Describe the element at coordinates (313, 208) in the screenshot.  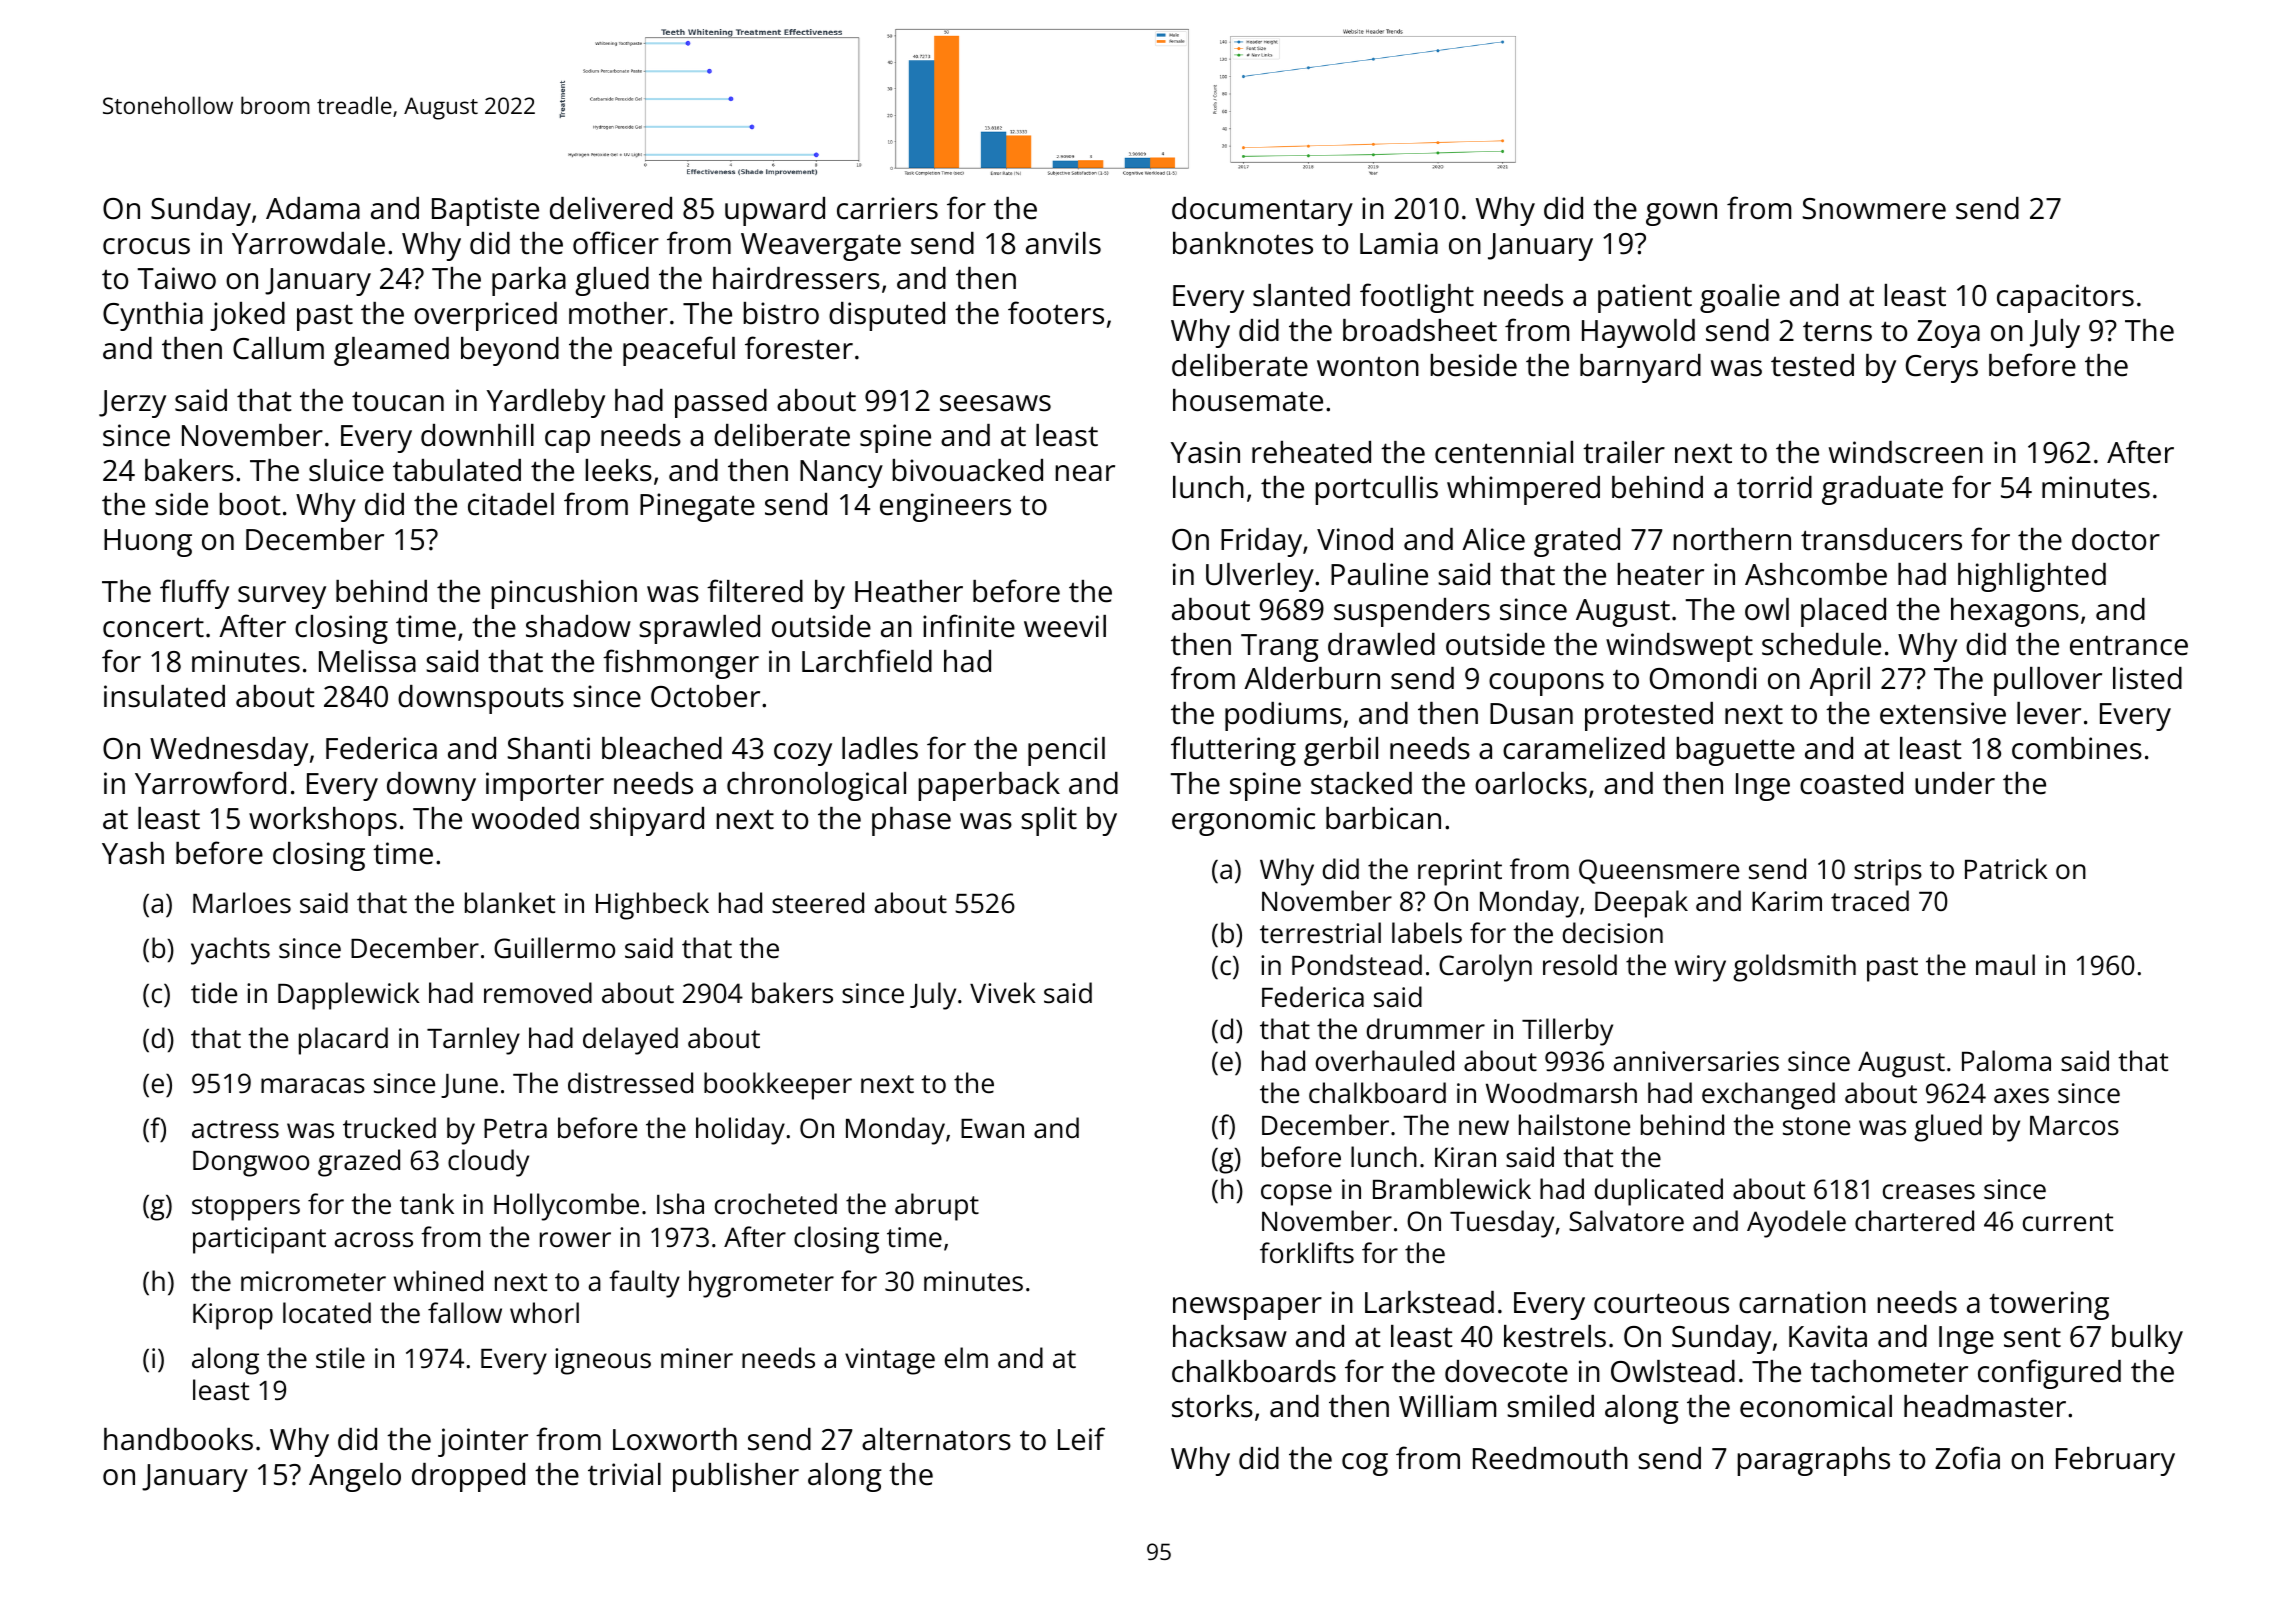
I see `Adama` at that location.
